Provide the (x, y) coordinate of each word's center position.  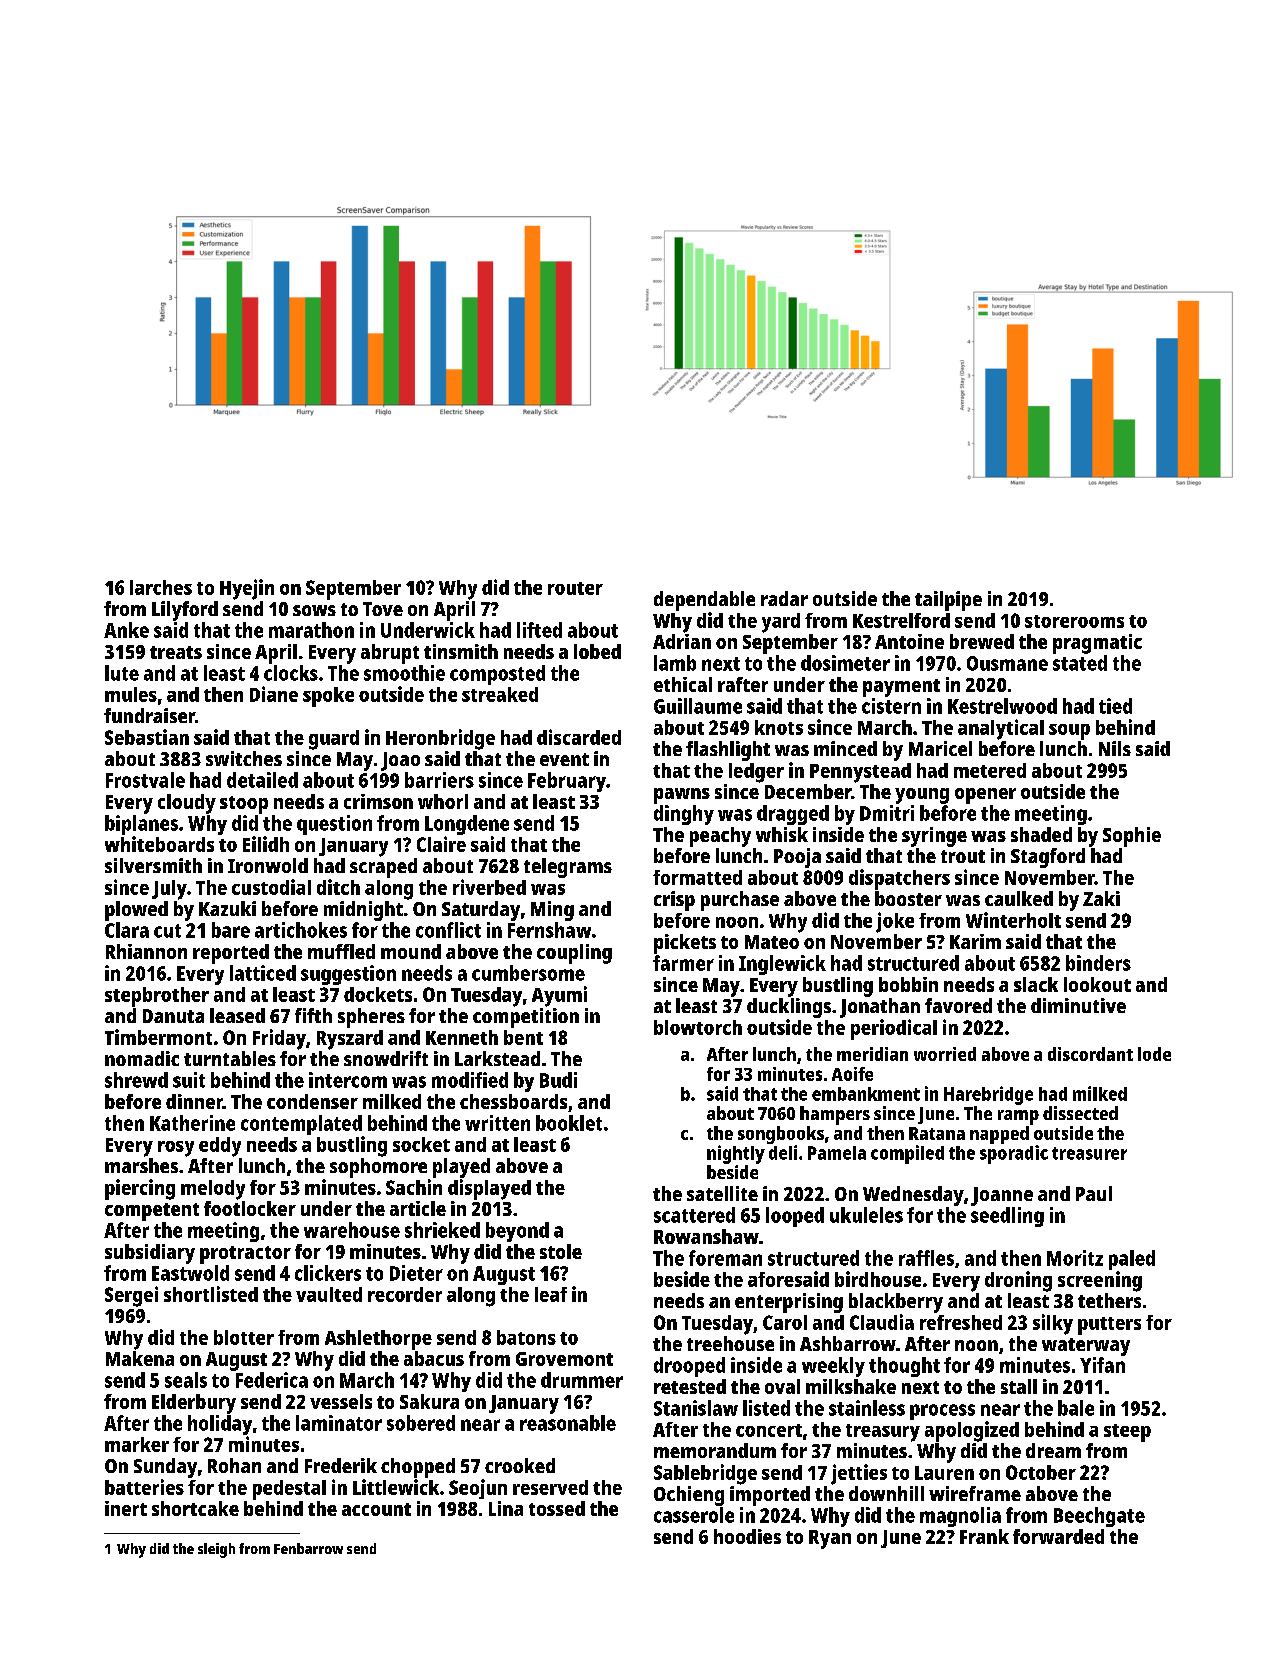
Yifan (1102, 1365)
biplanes (141, 825)
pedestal (289, 1490)
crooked (520, 1465)
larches (161, 587)
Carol (785, 1322)
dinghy (684, 815)
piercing (140, 1189)
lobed (597, 651)
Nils (1115, 748)
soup (1069, 732)
